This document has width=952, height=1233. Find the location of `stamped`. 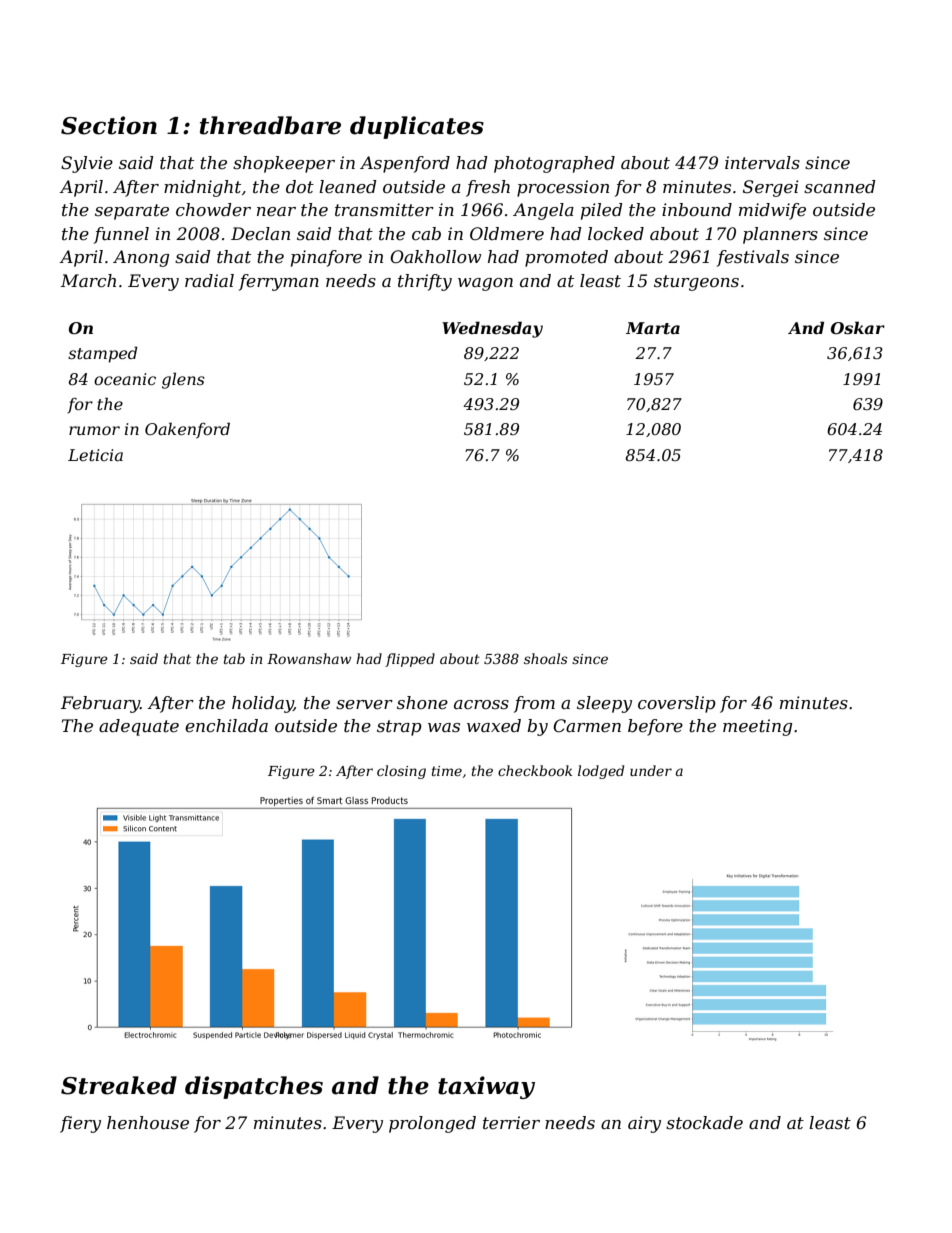

stamped is located at coordinates (103, 354).
